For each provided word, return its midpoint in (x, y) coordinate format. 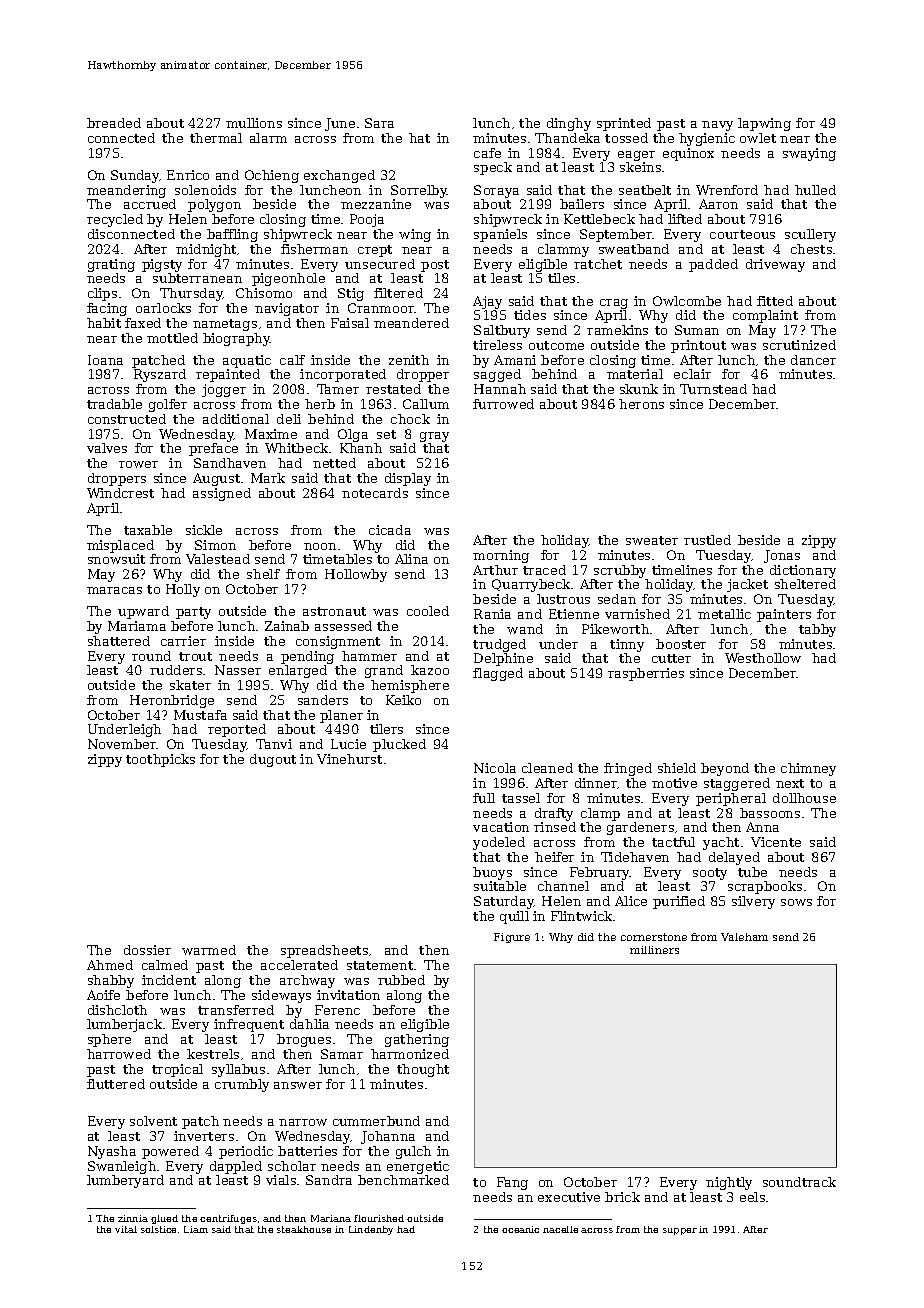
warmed (209, 950)
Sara (379, 123)
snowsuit (116, 559)
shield (677, 768)
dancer (813, 360)
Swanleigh (122, 1167)
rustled (707, 540)
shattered (119, 641)
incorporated (343, 375)
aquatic (247, 361)
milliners (654, 950)
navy (717, 126)
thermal (216, 138)
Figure (512, 938)
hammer (369, 656)
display (408, 479)
